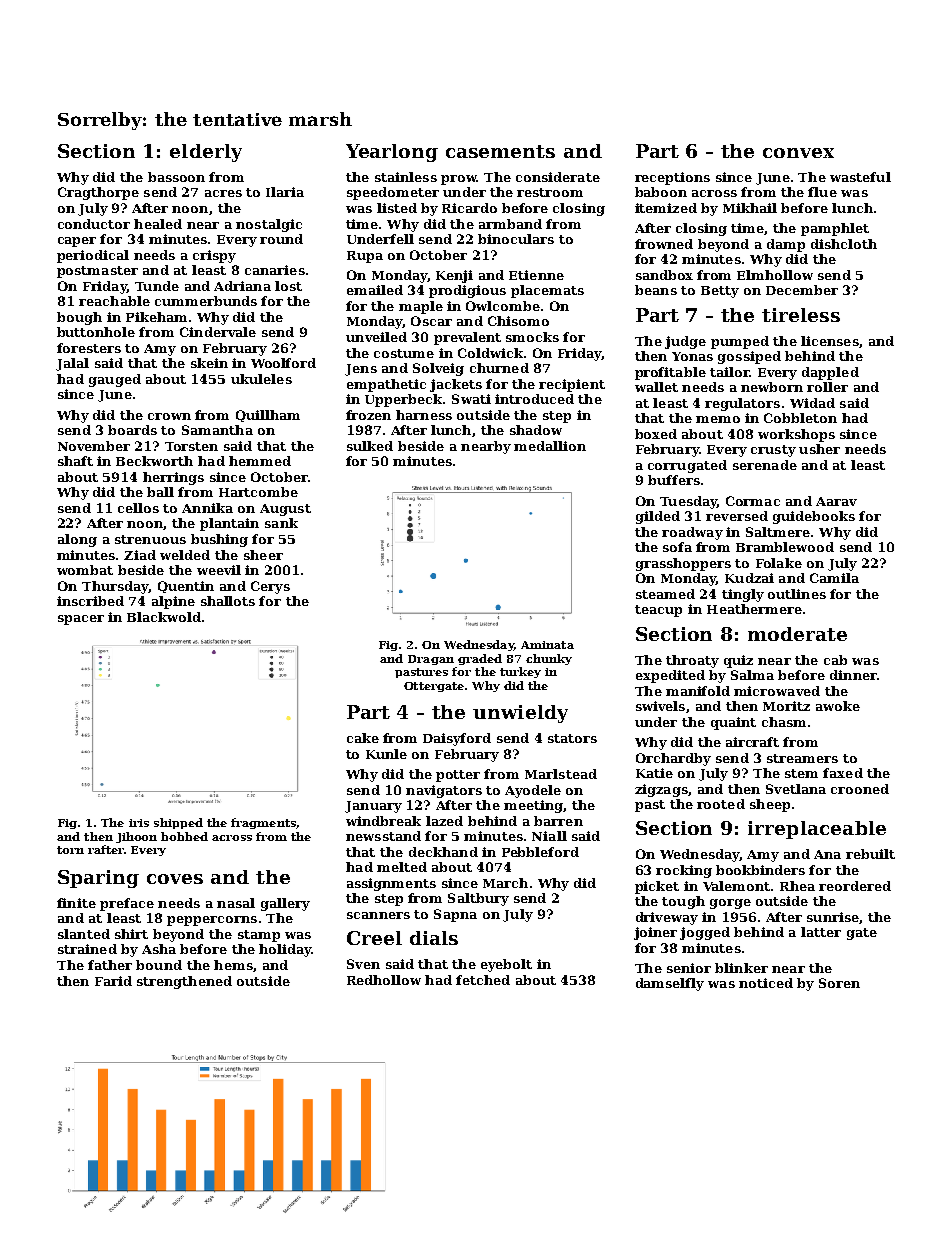 The width and height of the document is (952, 1233). Describe the element at coordinates (819, 449) in the document. I see `usher` at that location.
